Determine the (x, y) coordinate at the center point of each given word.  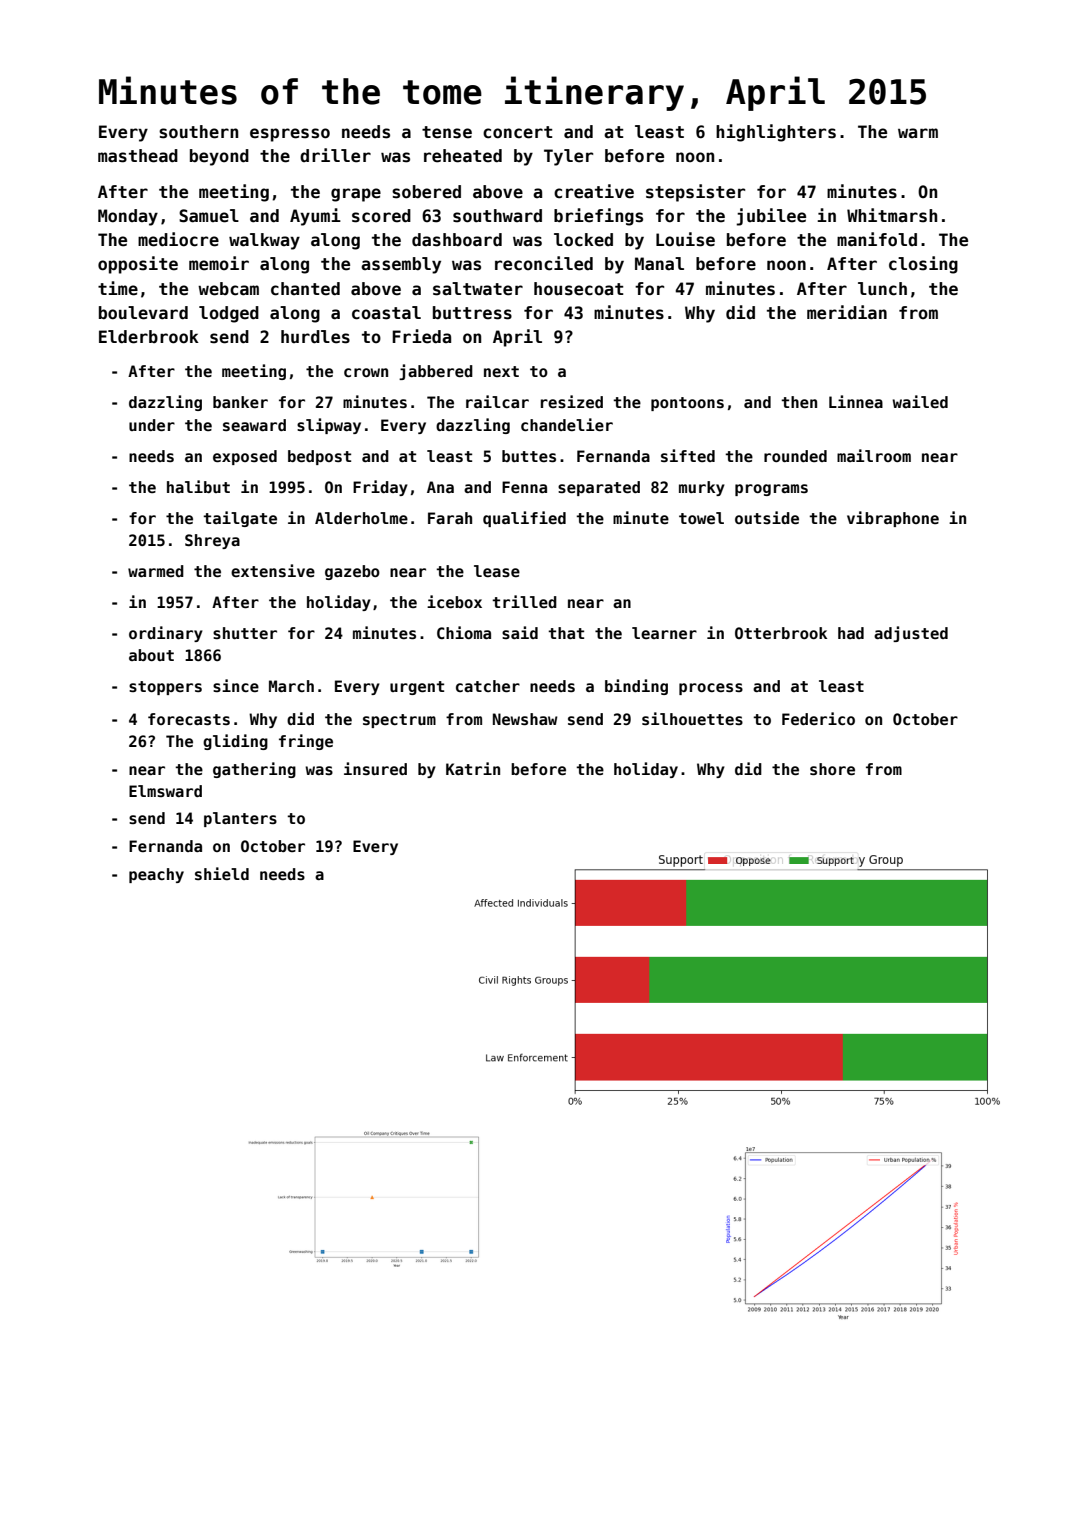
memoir (219, 263)
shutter (245, 633)
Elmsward (165, 791)
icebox (454, 601)
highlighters (776, 133)
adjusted (911, 634)
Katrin (473, 768)
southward (497, 216)
